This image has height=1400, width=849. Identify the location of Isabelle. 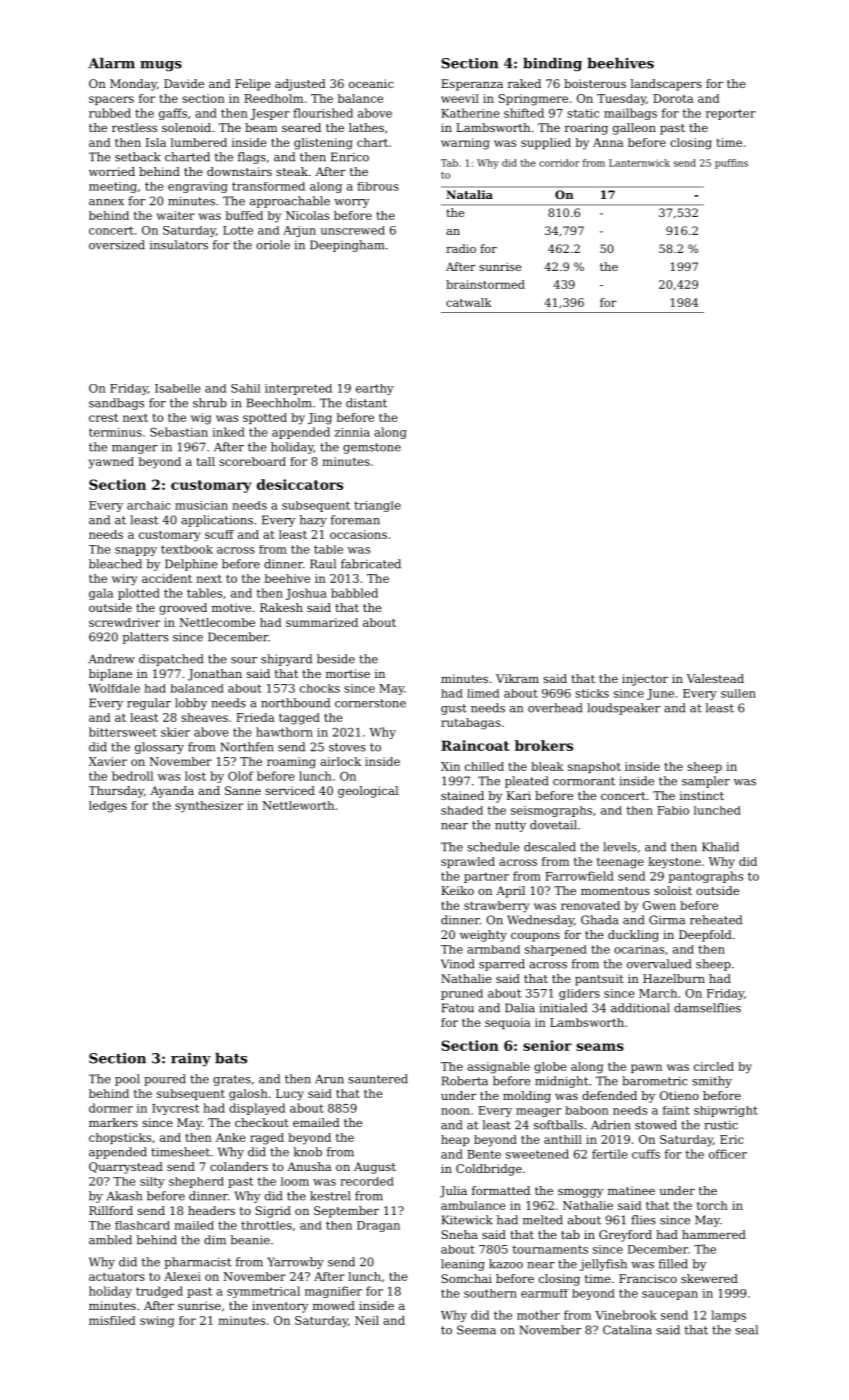
(177, 388).
